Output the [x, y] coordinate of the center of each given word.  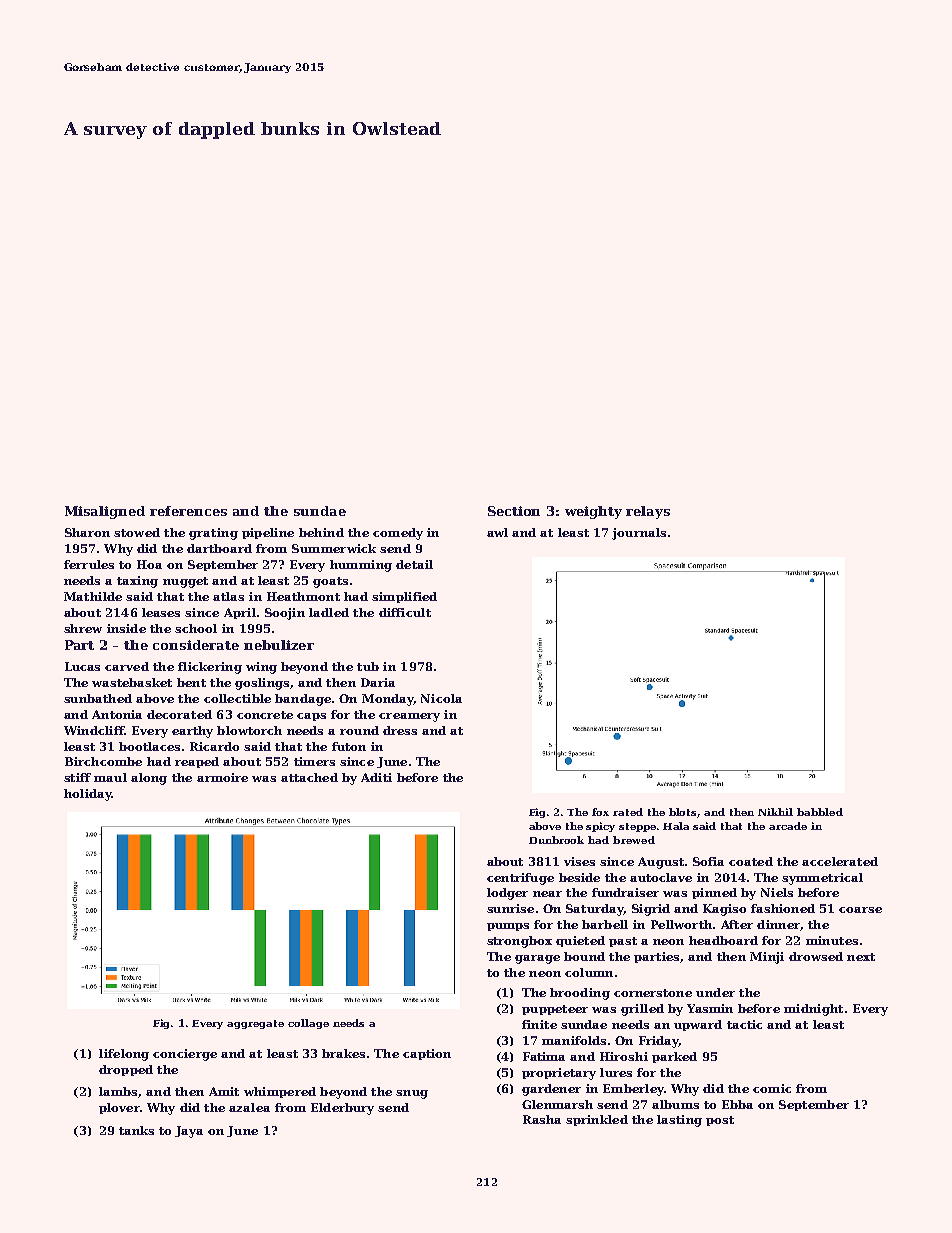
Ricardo [214, 746]
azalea [249, 1107]
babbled [820, 812]
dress [400, 730]
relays [648, 512]
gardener [551, 1090]
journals [639, 534]
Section [514, 511]
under [715, 992]
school [196, 628]
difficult [405, 612]
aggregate [255, 1024]
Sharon [87, 532]
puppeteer [555, 1010]
